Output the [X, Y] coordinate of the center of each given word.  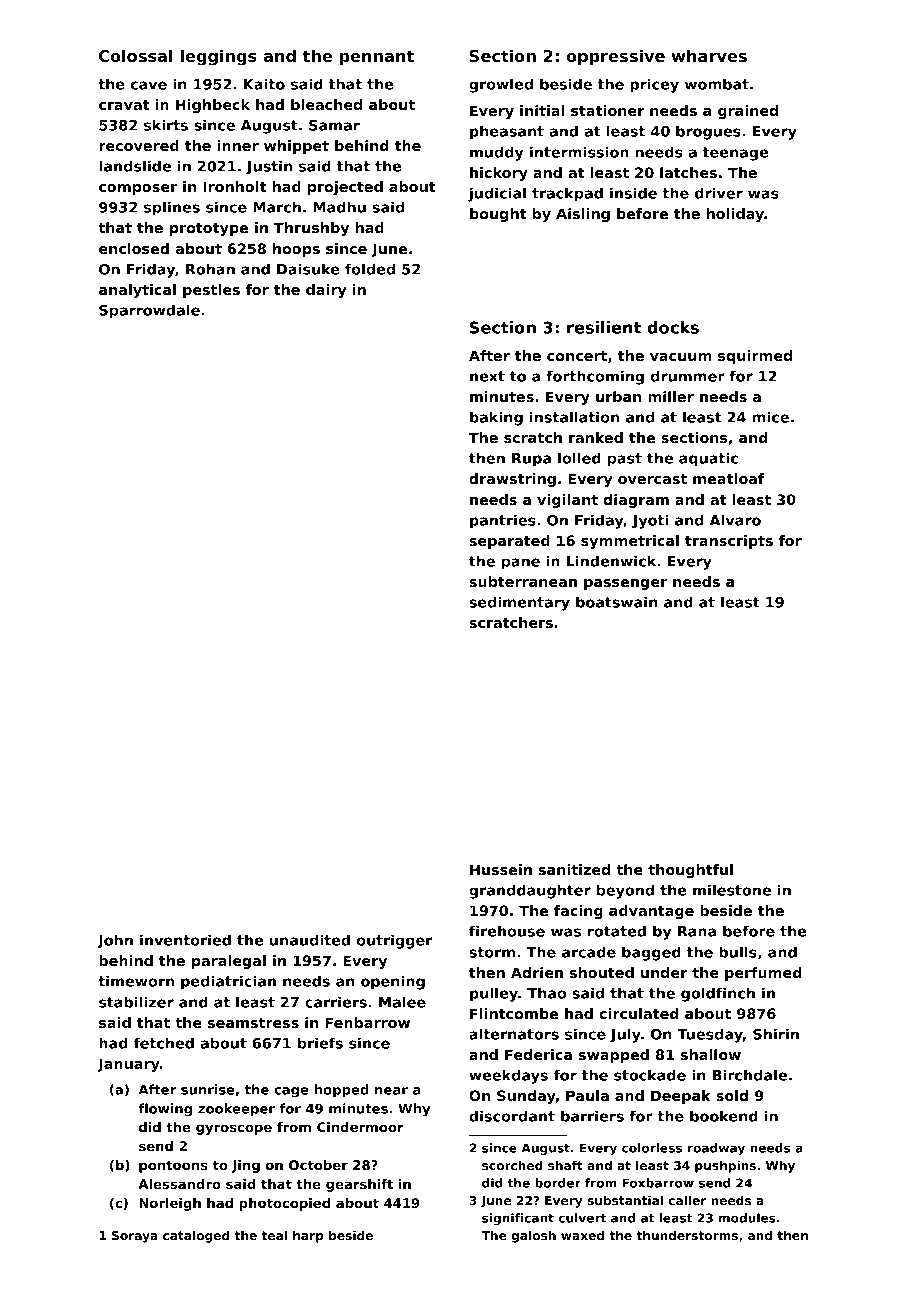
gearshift [359, 1185]
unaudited [310, 940]
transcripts [729, 542]
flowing [165, 1110]
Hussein [501, 869]
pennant [377, 58]
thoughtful [690, 871]
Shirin [776, 1034]
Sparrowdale [149, 311]
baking [496, 418]
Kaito [264, 84]
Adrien [537, 972]
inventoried [185, 940]
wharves [709, 55]
